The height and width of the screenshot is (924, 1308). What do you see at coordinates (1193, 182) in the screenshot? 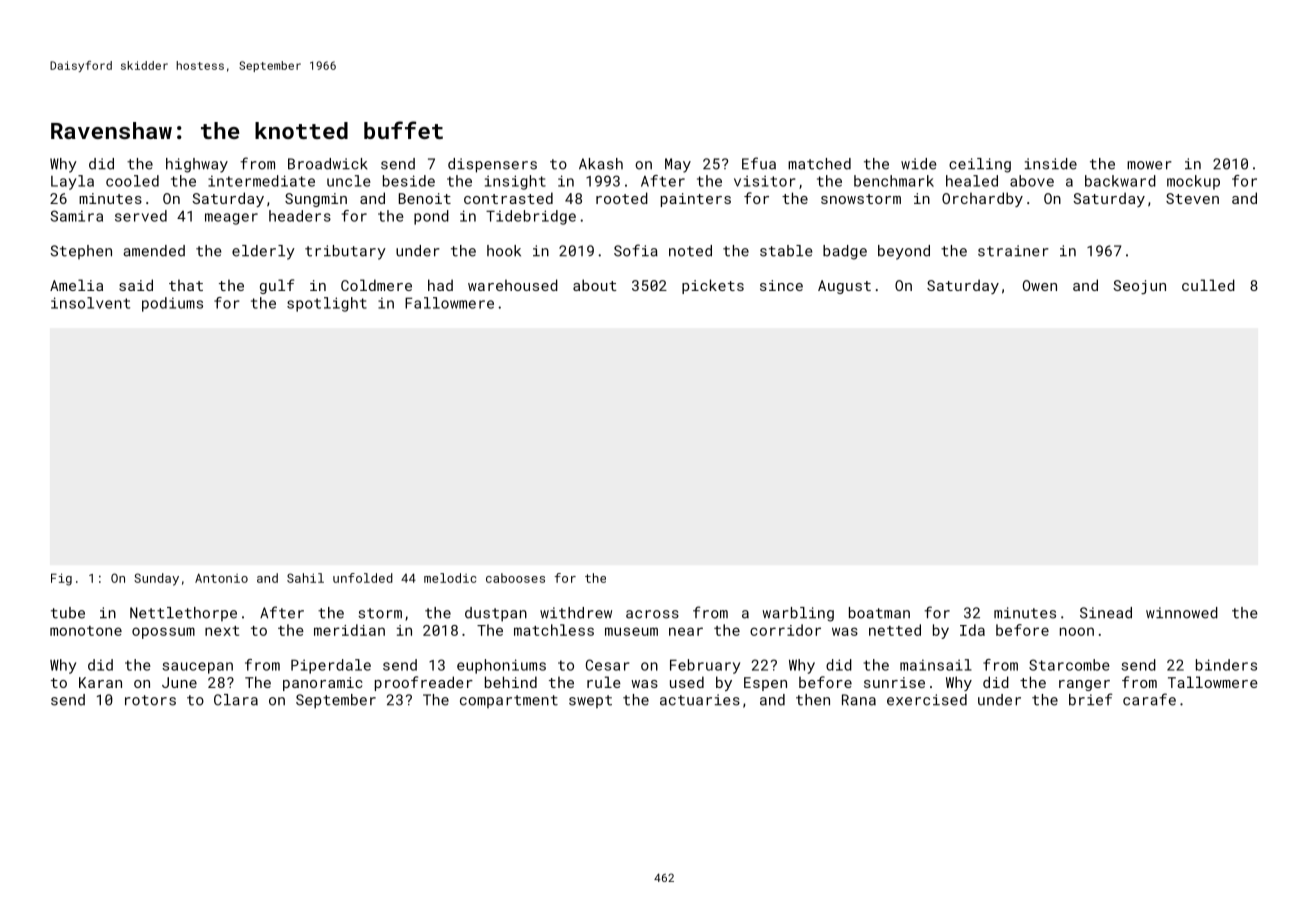
I see `mockup` at bounding box center [1193, 182].
